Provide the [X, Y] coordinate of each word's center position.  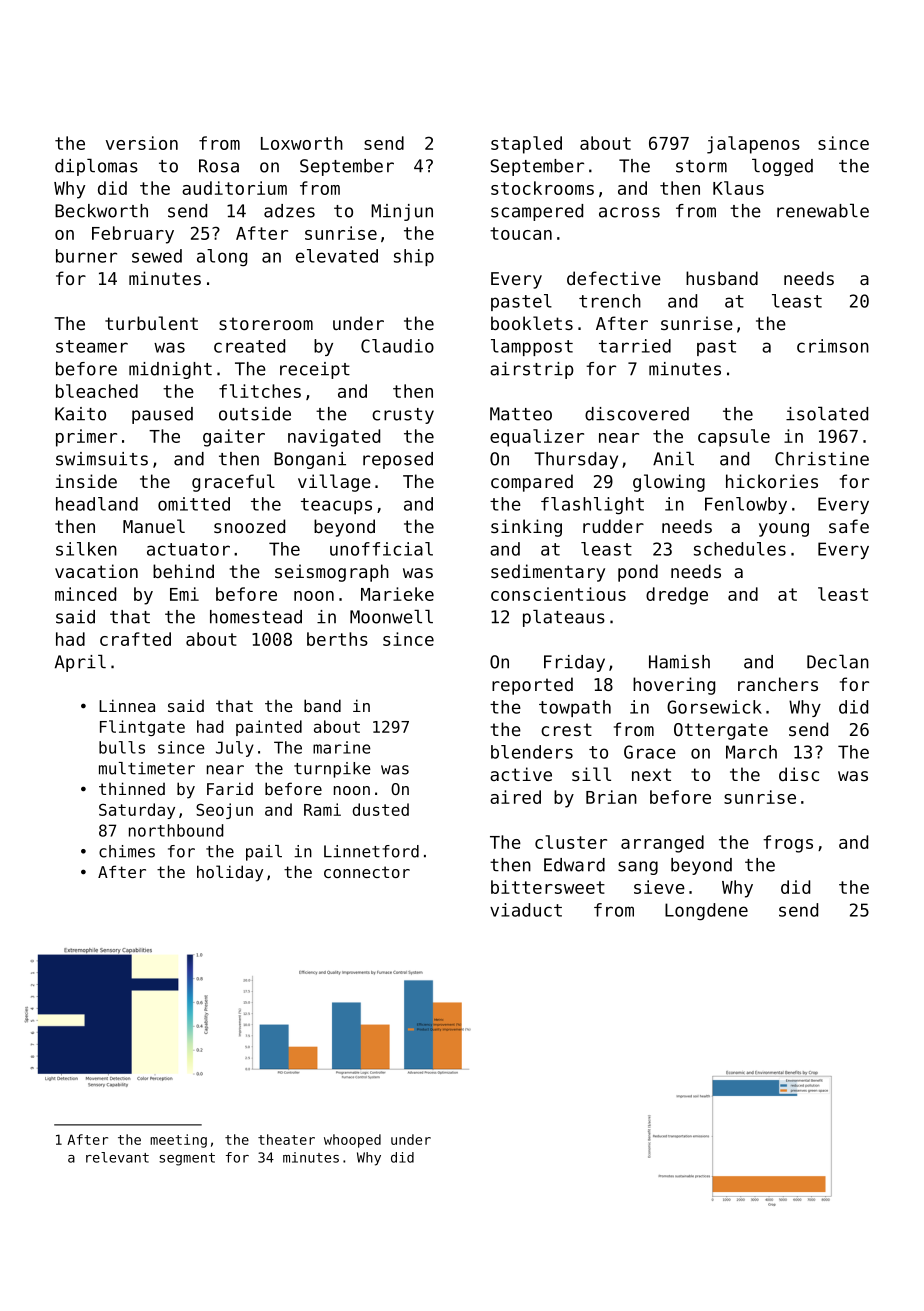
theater [286, 1139]
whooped [352, 1141]
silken [86, 549]
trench [610, 301]
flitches [260, 391]
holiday [230, 873]
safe [849, 526]
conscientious [558, 594]
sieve [659, 887]
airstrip [532, 370]
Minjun [402, 212]
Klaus [738, 188]
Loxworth [302, 143]
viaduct [526, 910]
